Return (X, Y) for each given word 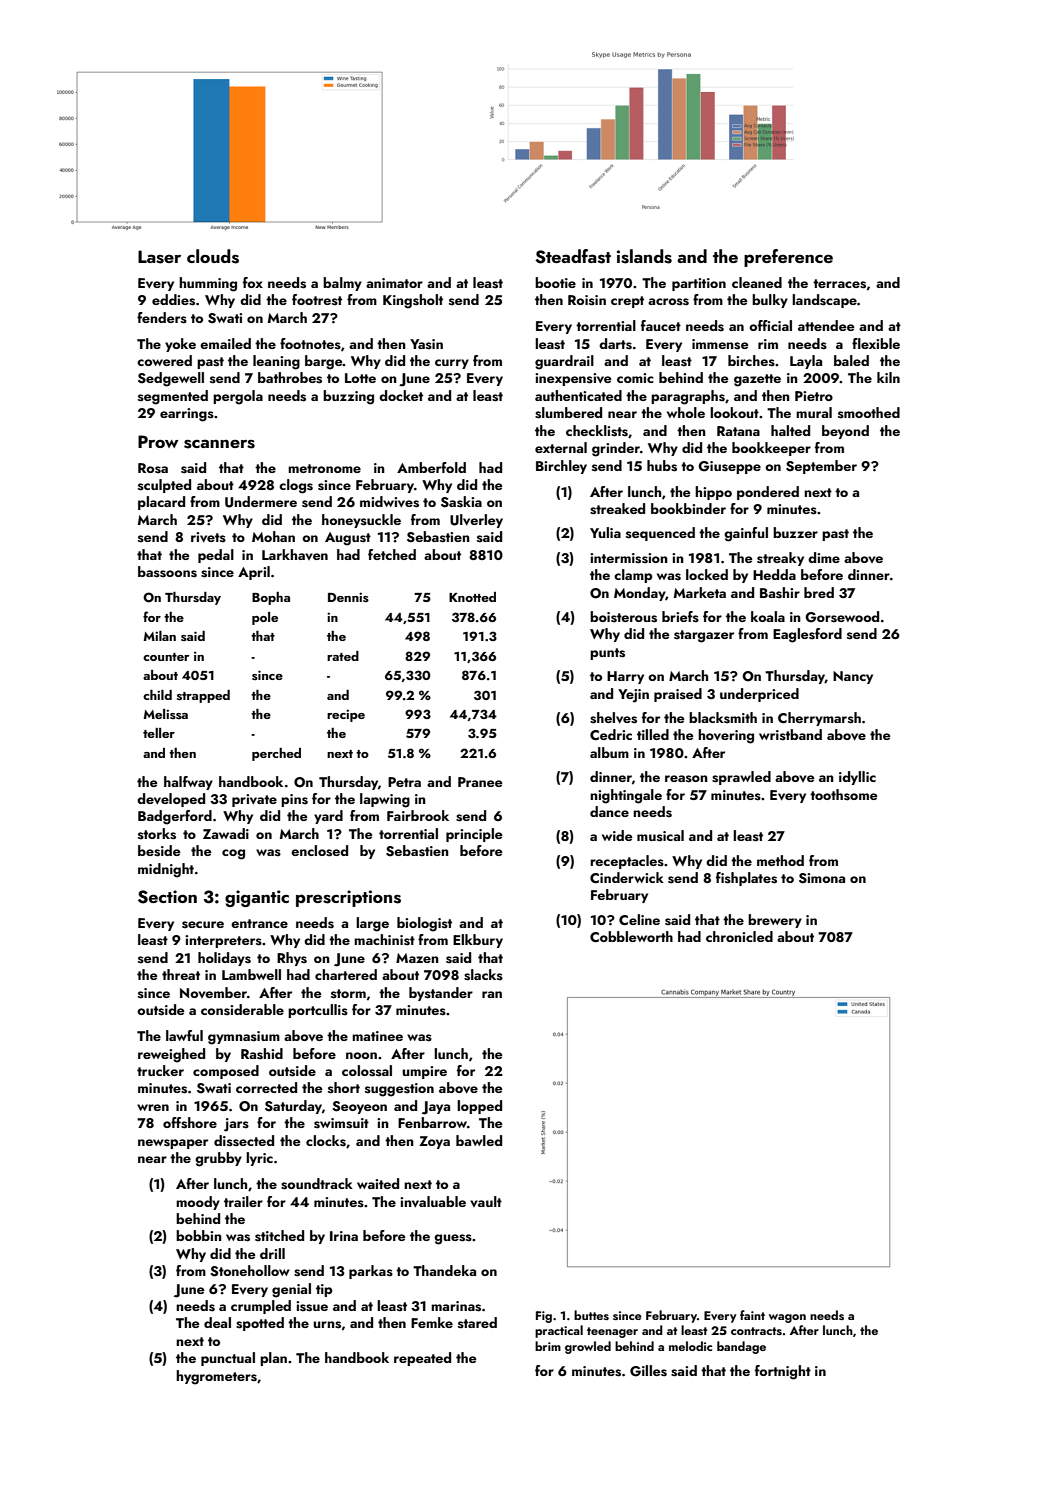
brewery (775, 921)
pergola (238, 397)
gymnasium (244, 1038)
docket (401, 395)
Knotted (472, 597)
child (157, 695)
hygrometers (216, 1377)
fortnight (783, 1372)
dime (824, 557)
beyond (845, 432)
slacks (483, 975)
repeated (422, 1359)
